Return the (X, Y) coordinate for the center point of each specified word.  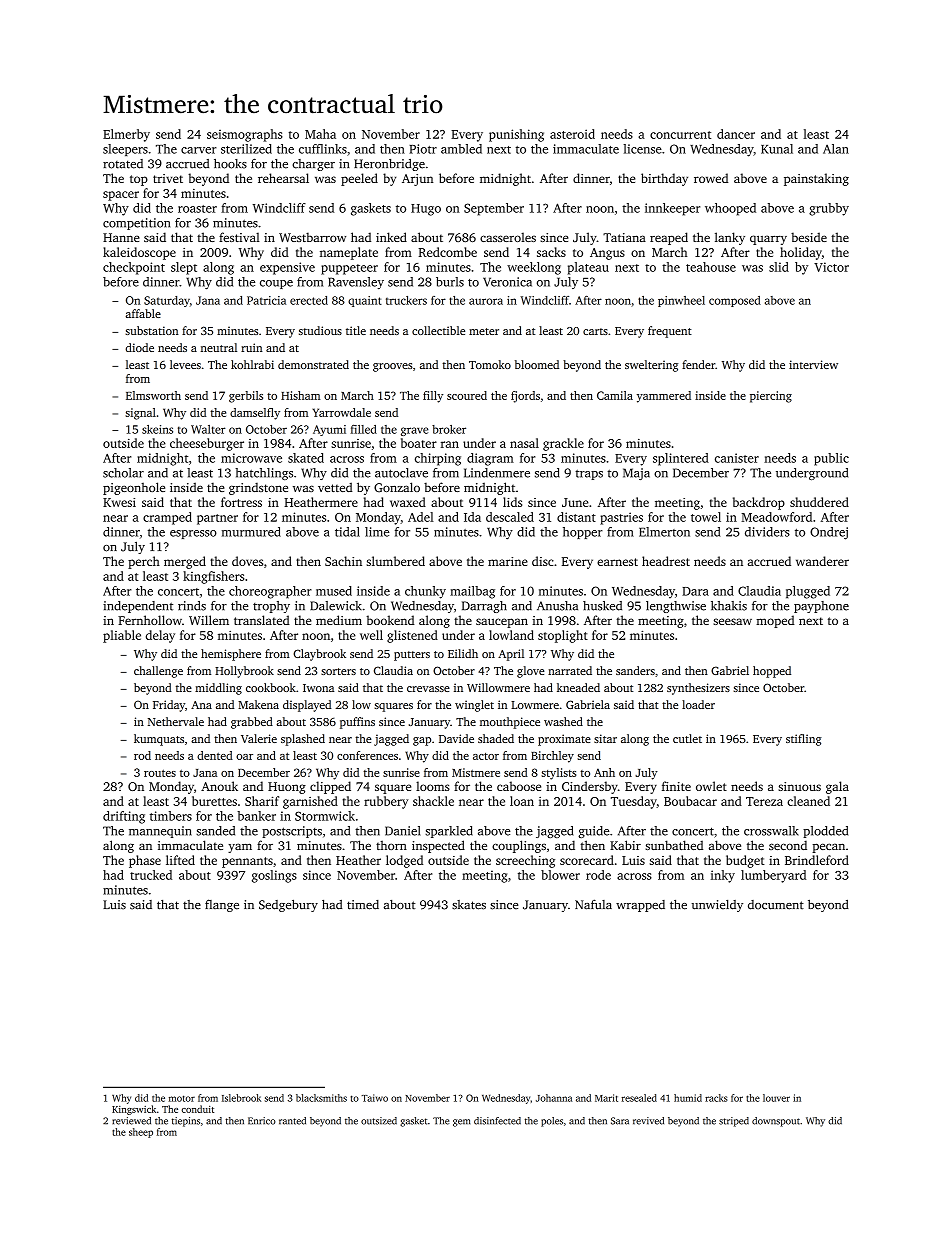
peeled (359, 179)
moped (775, 621)
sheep (141, 1133)
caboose (519, 786)
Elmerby (126, 135)
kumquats (159, 740)
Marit (606, 1098)
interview (813, 364)
